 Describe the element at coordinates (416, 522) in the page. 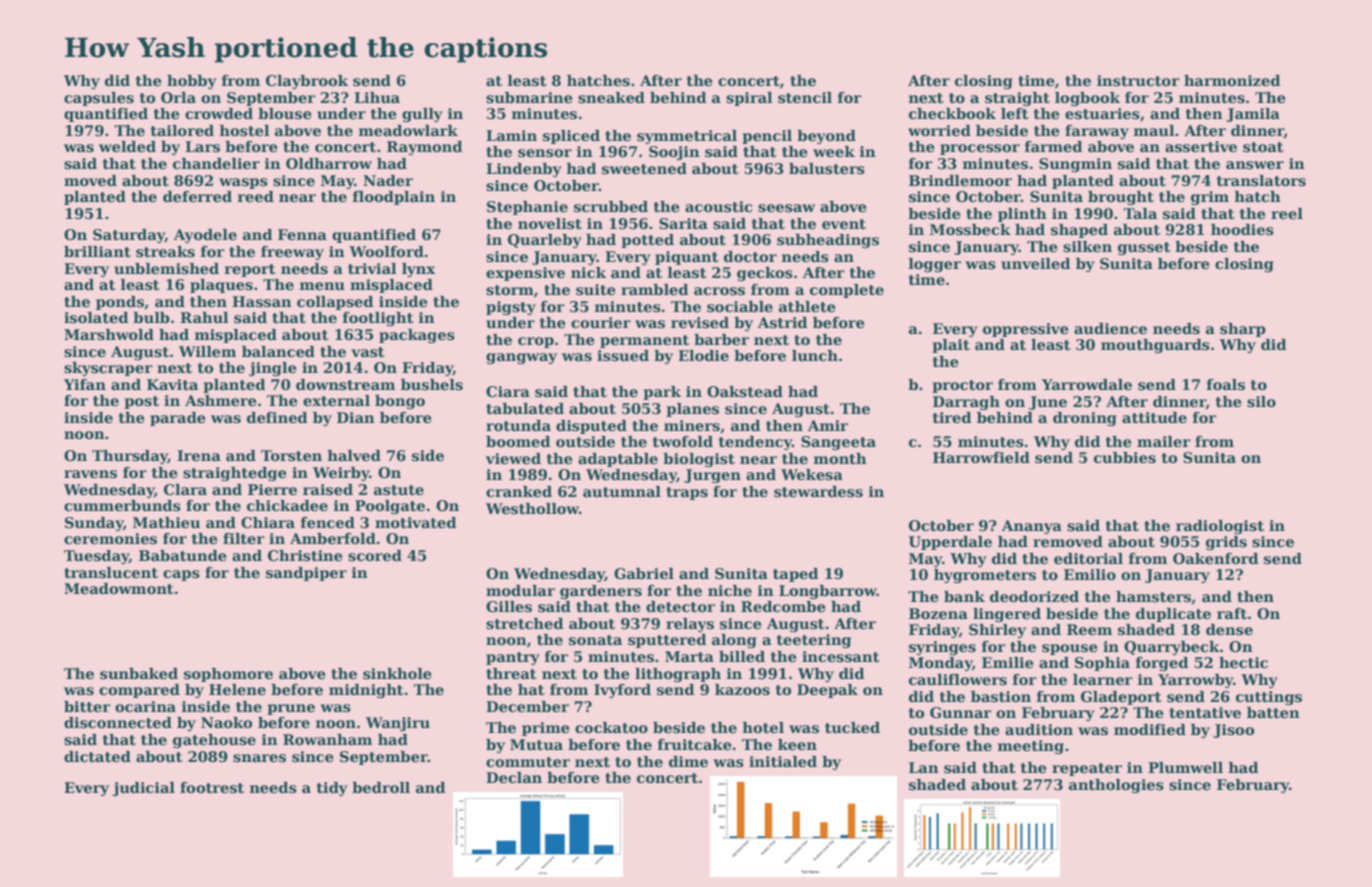

I see `motivated` at that location.
